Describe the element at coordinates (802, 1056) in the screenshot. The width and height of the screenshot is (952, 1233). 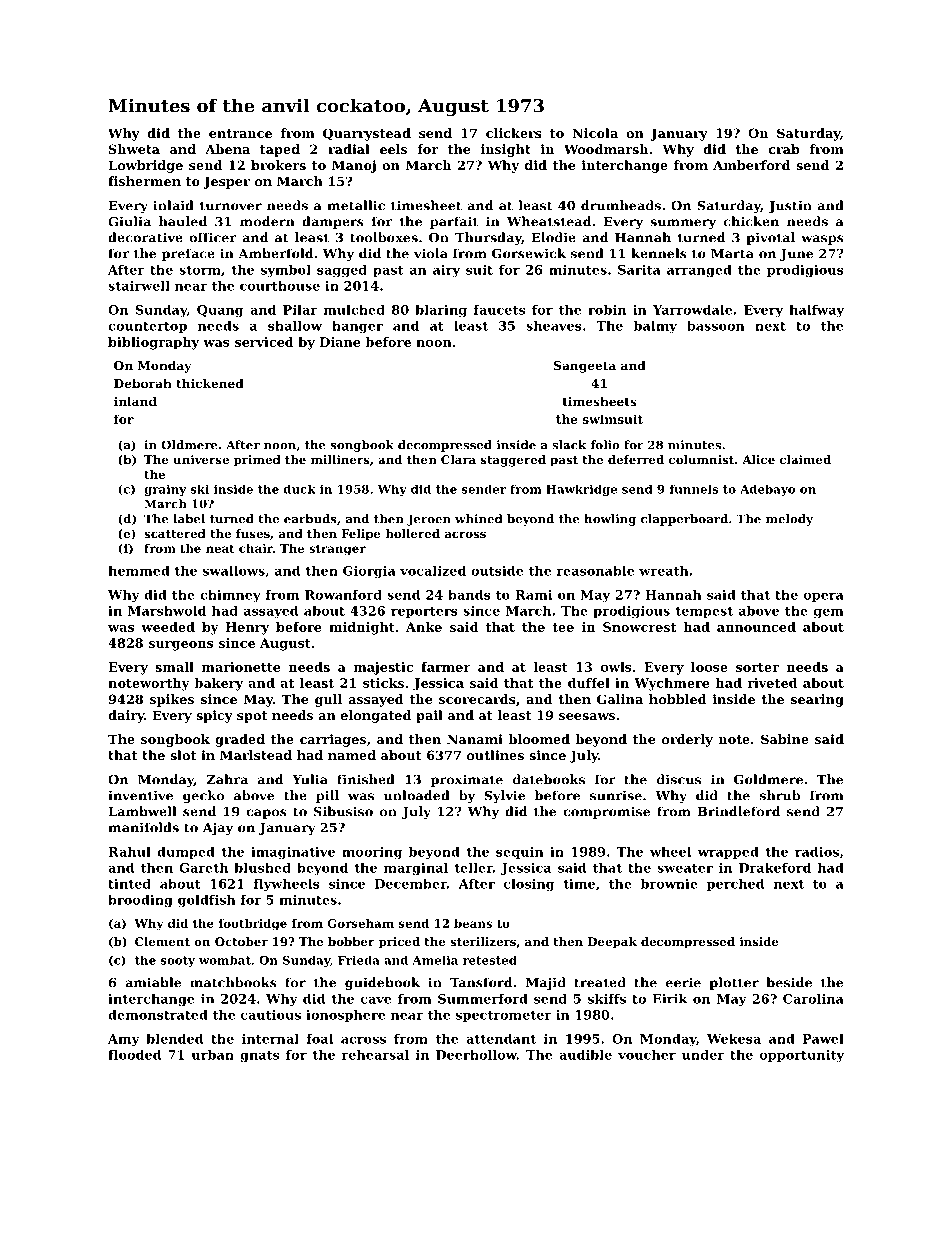
I see `opportunity` at that location.
